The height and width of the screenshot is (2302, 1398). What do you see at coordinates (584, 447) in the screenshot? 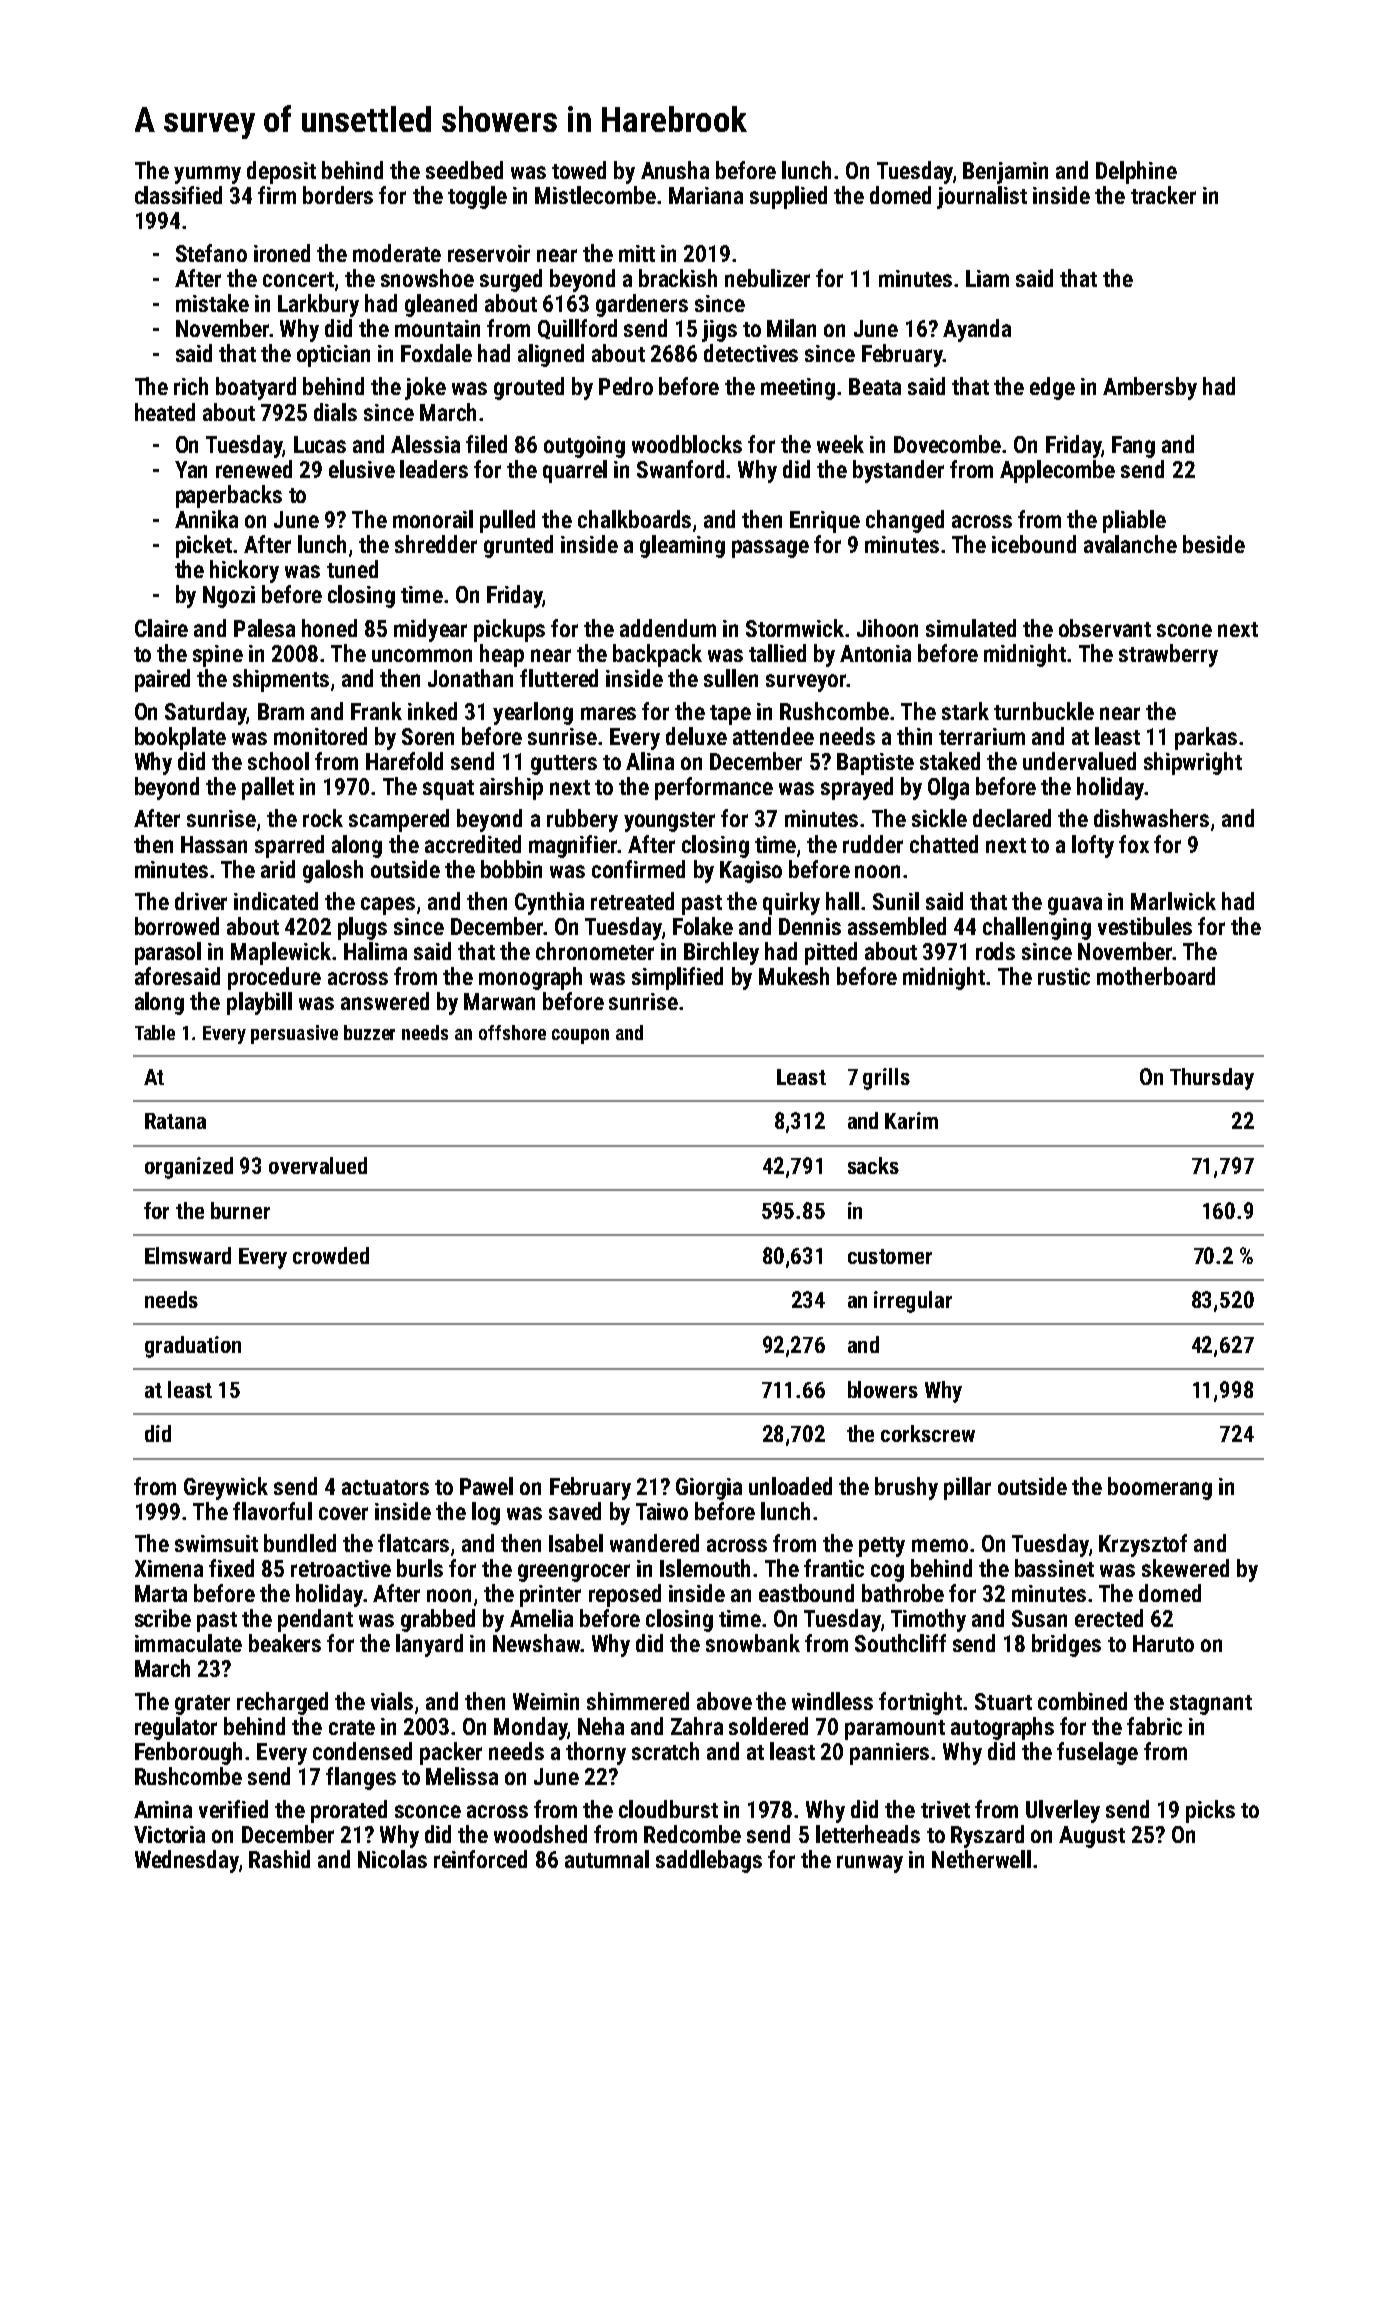
I see `outgoing` at bounding box center [584, 447].
